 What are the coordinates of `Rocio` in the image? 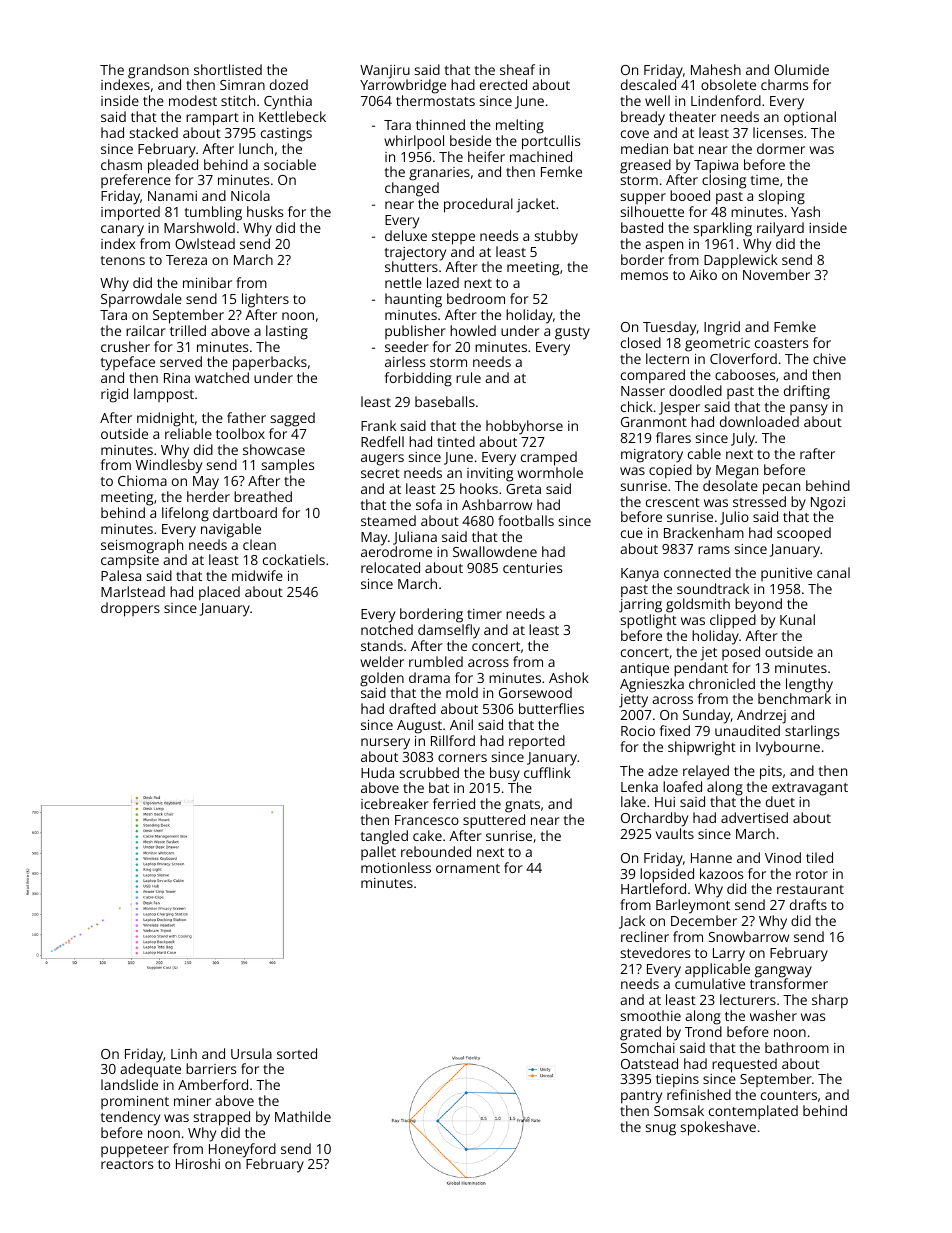 It's located at (638, 731).
